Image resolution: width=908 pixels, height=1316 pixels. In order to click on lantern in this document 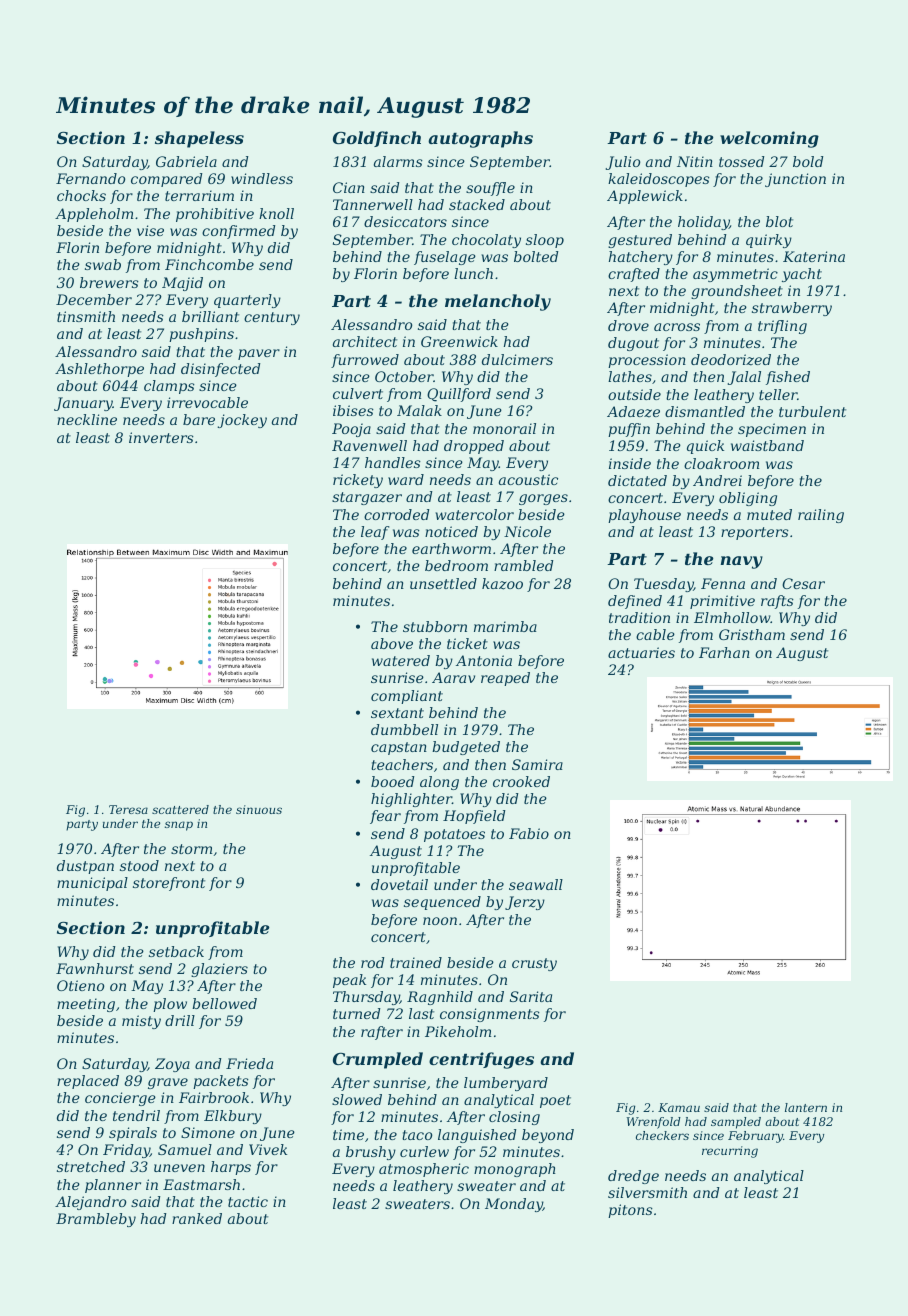, I will do `click(806, 1107)`.
